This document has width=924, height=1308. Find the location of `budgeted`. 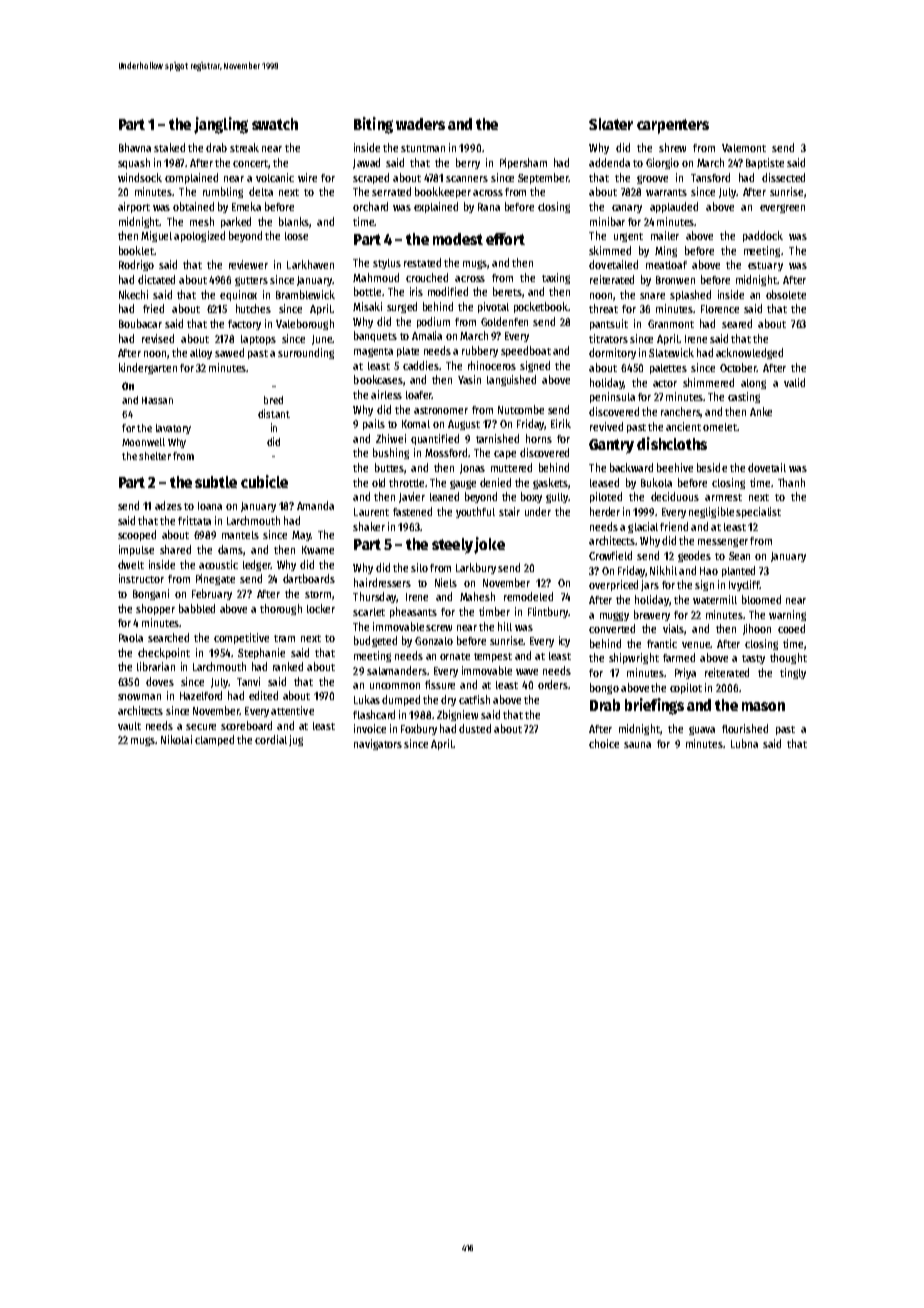

budgeted is located at coordinates (375, 641).
